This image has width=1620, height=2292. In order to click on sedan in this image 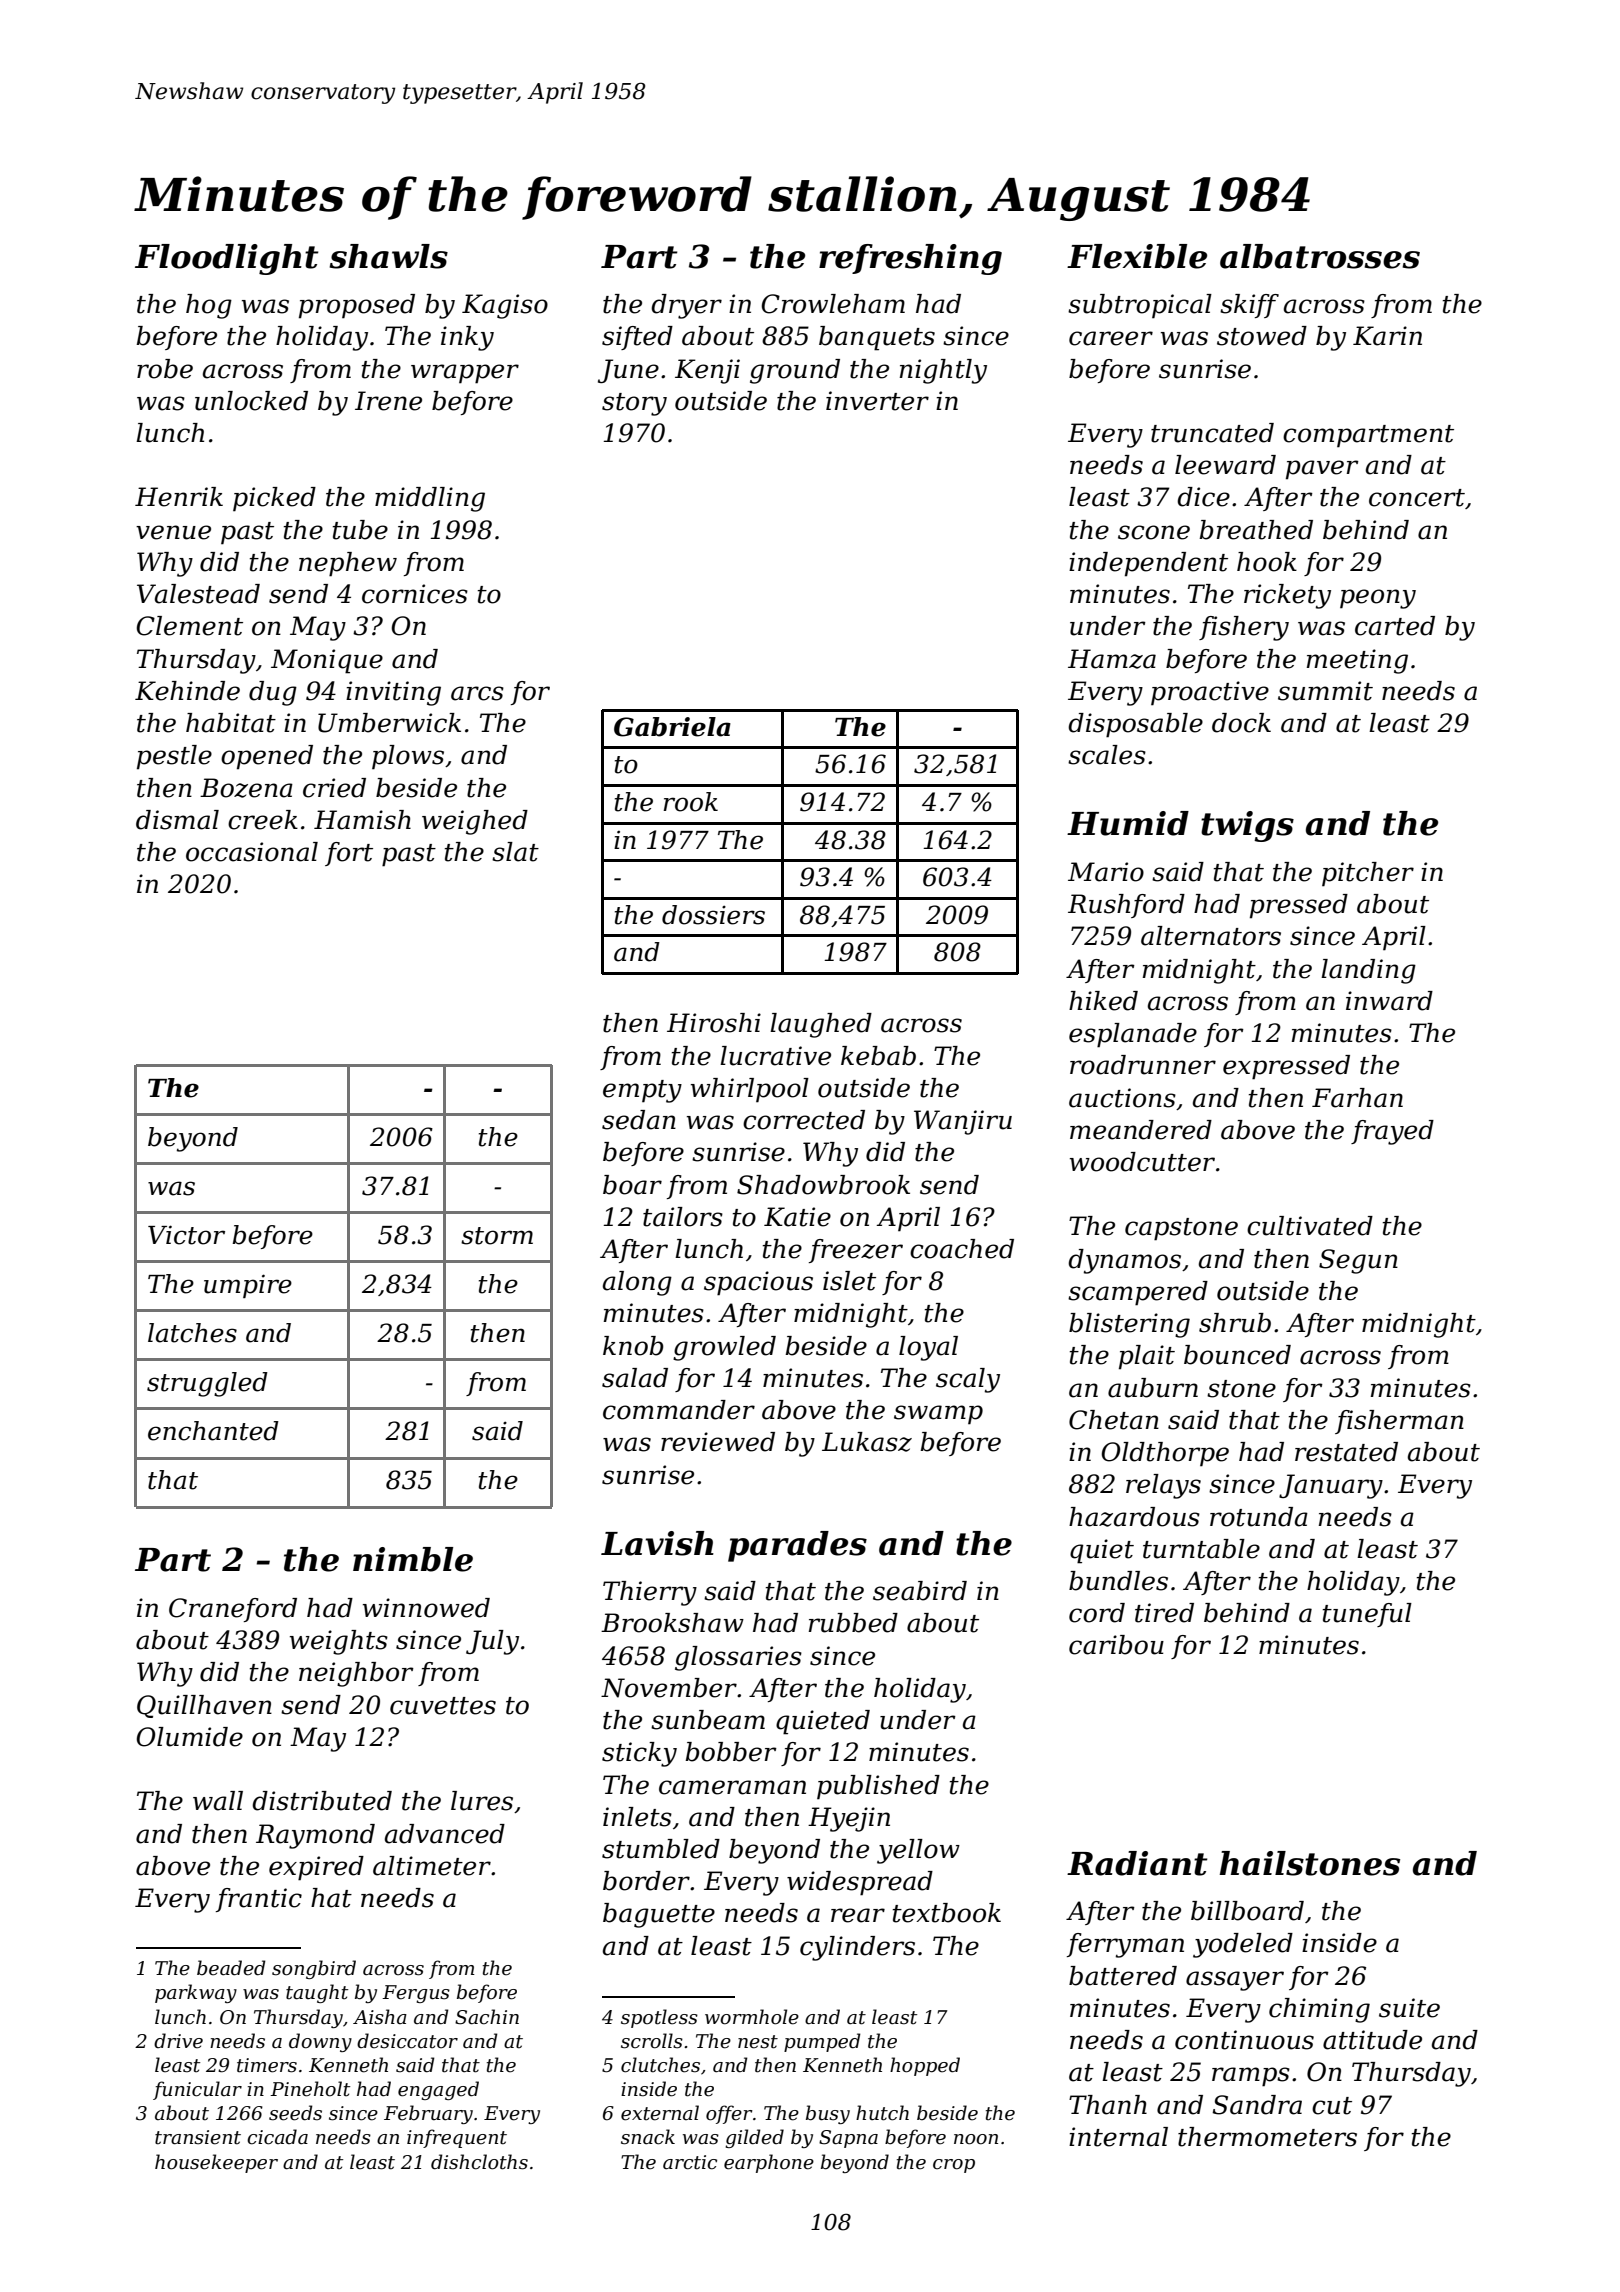, I will do `click(639, 1120)`.
